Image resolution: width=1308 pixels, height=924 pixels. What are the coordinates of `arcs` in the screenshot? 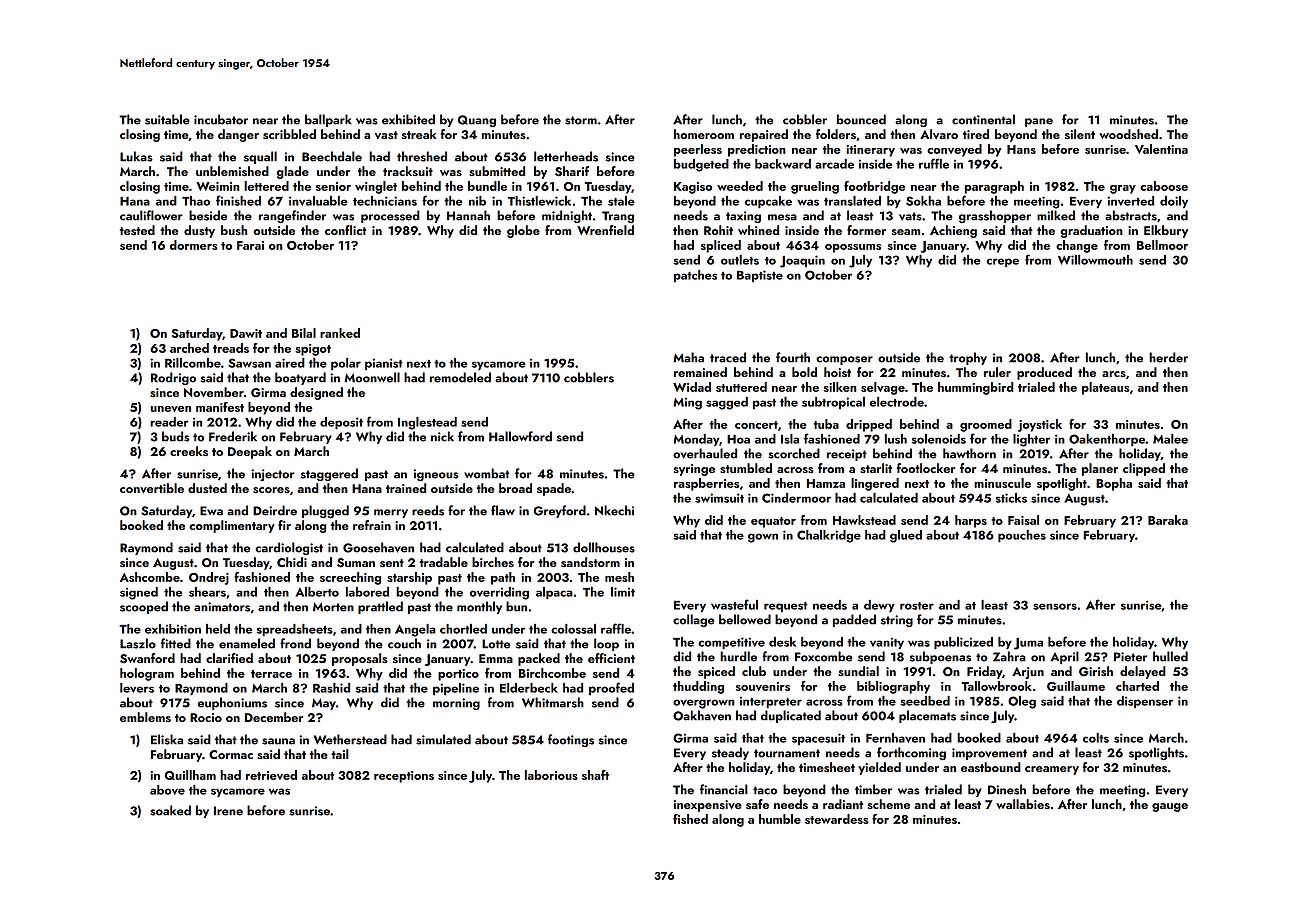 It's located at (1114, 374).
